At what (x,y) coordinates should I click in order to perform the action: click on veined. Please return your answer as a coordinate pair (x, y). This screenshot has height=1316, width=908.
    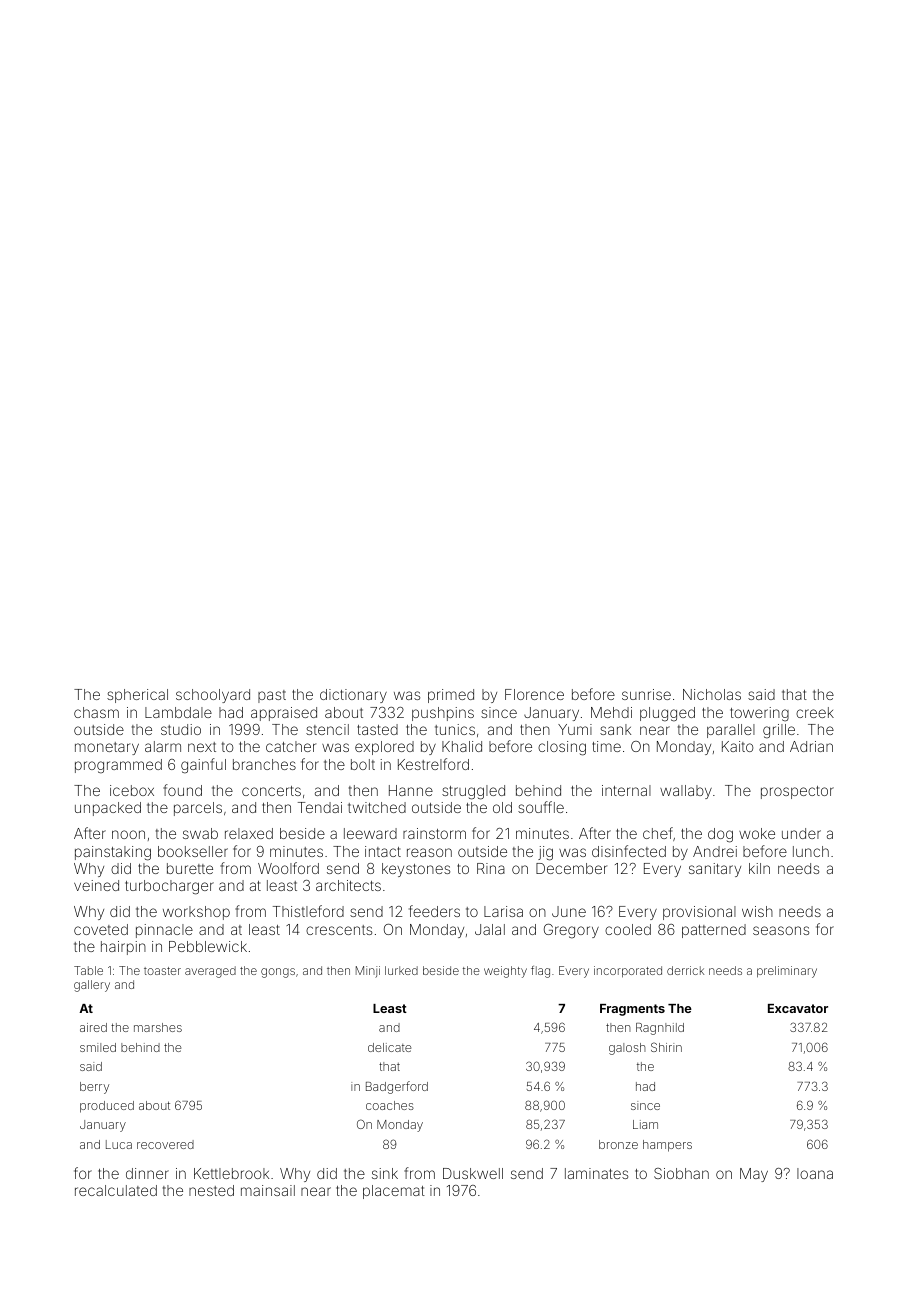
    Looking at the image, I should click on (96, 885).
